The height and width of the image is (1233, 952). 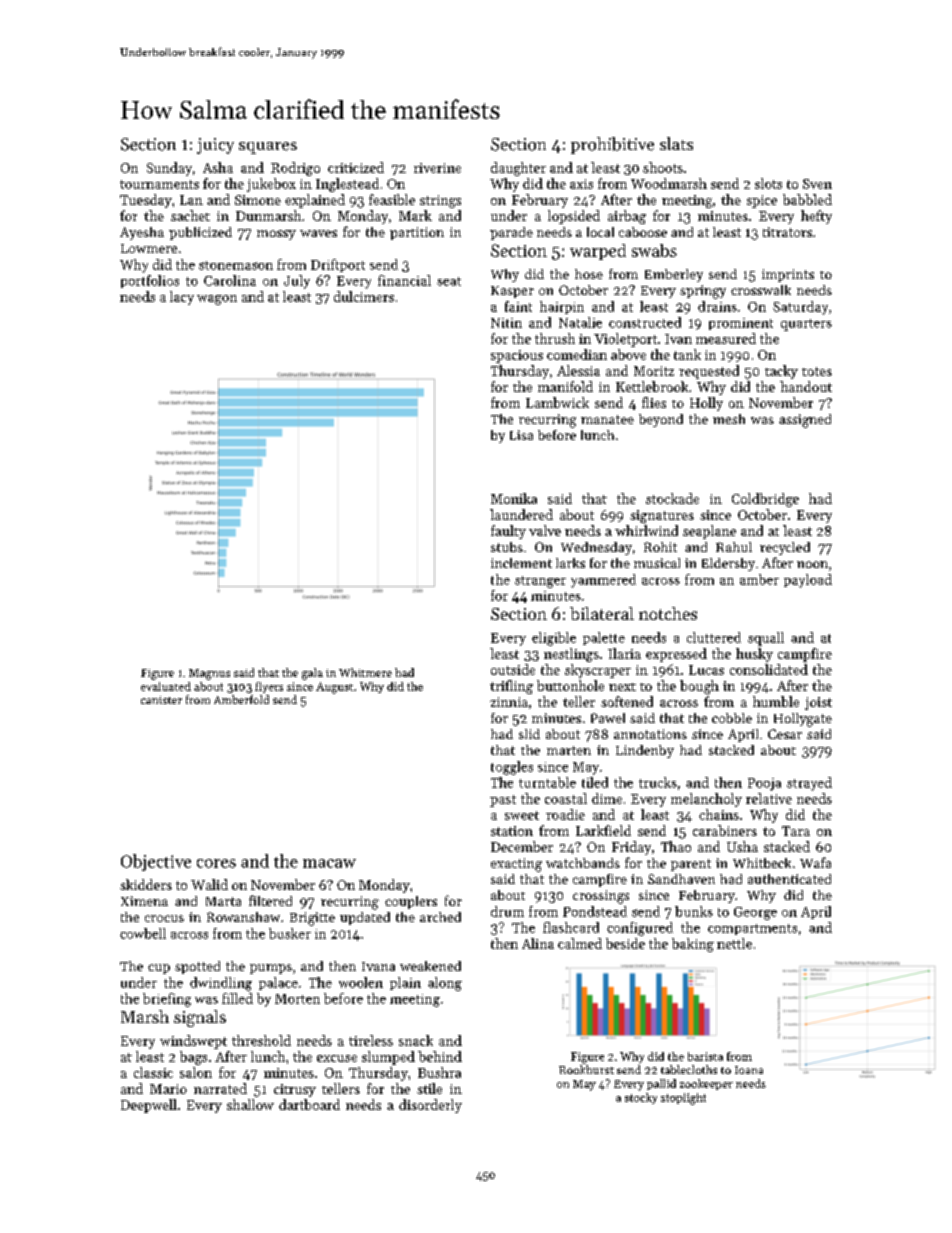 What do you see at coordinates (271, 969) in the image?
I see `pumps` at bounding box center [271, 969].
